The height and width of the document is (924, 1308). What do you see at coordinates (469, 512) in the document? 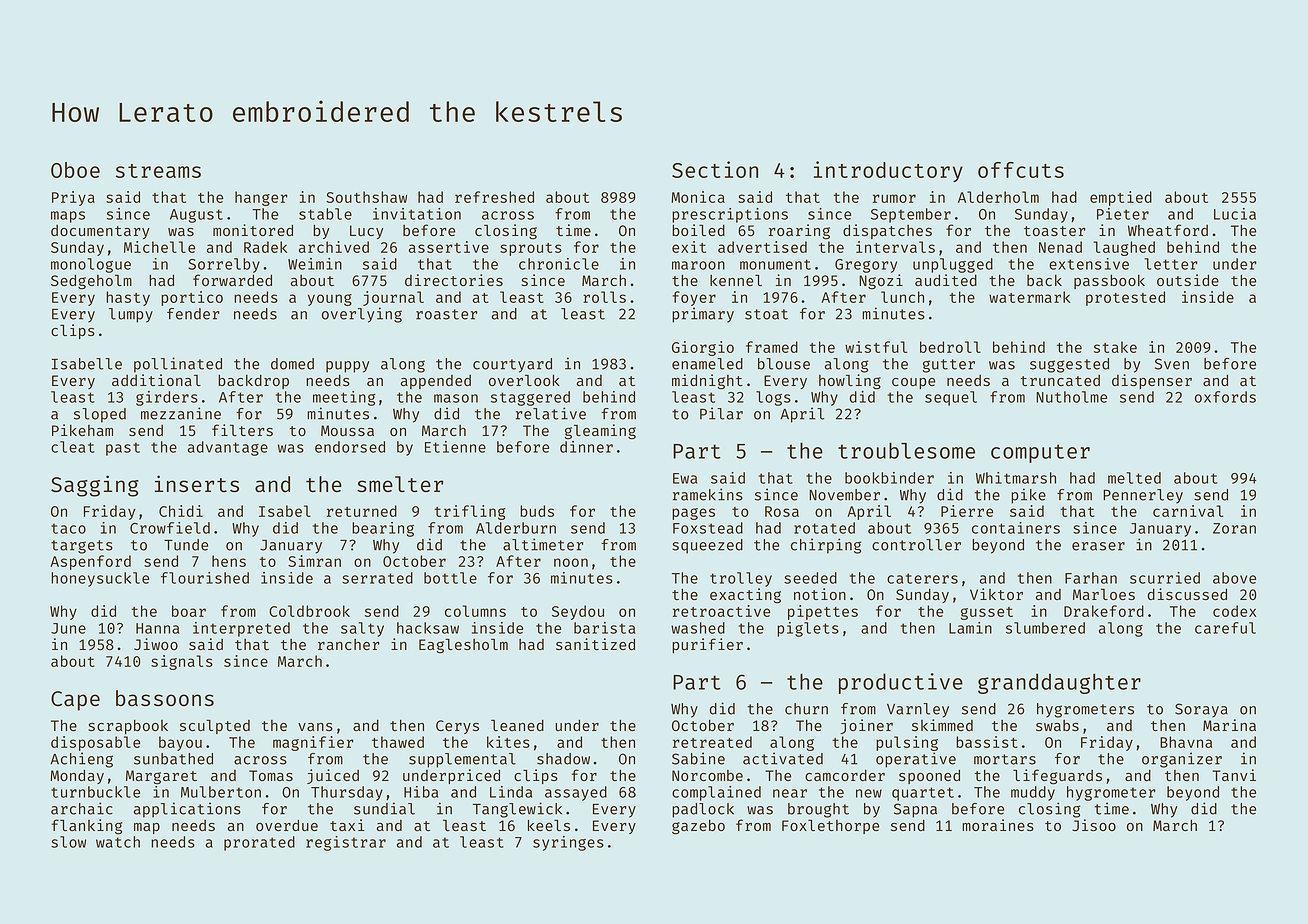
I see `trifling` at bounding box center [469, 512].
